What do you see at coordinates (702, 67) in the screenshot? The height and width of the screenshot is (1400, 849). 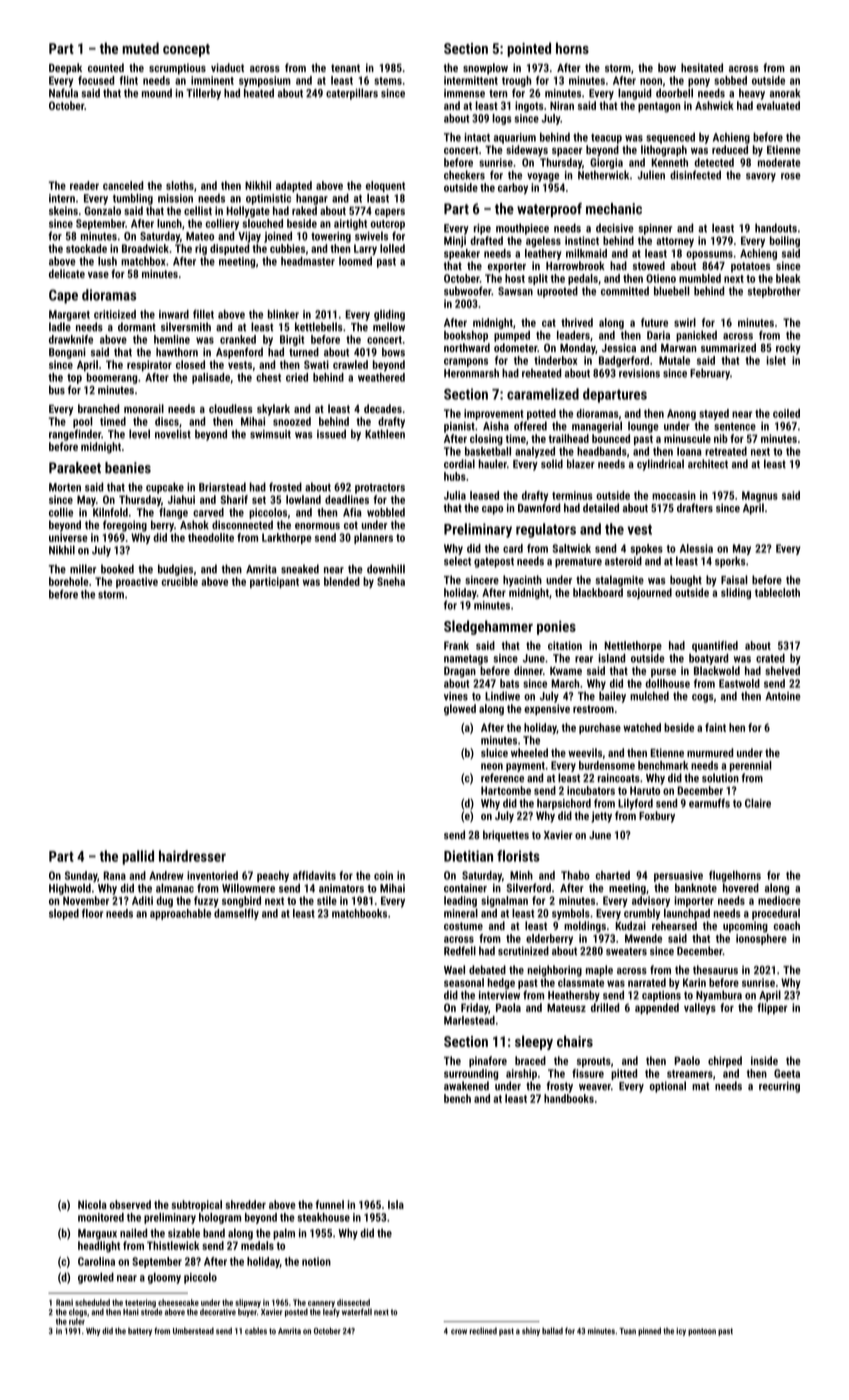 I see `hesitated` at bounding box center [702, 67].
